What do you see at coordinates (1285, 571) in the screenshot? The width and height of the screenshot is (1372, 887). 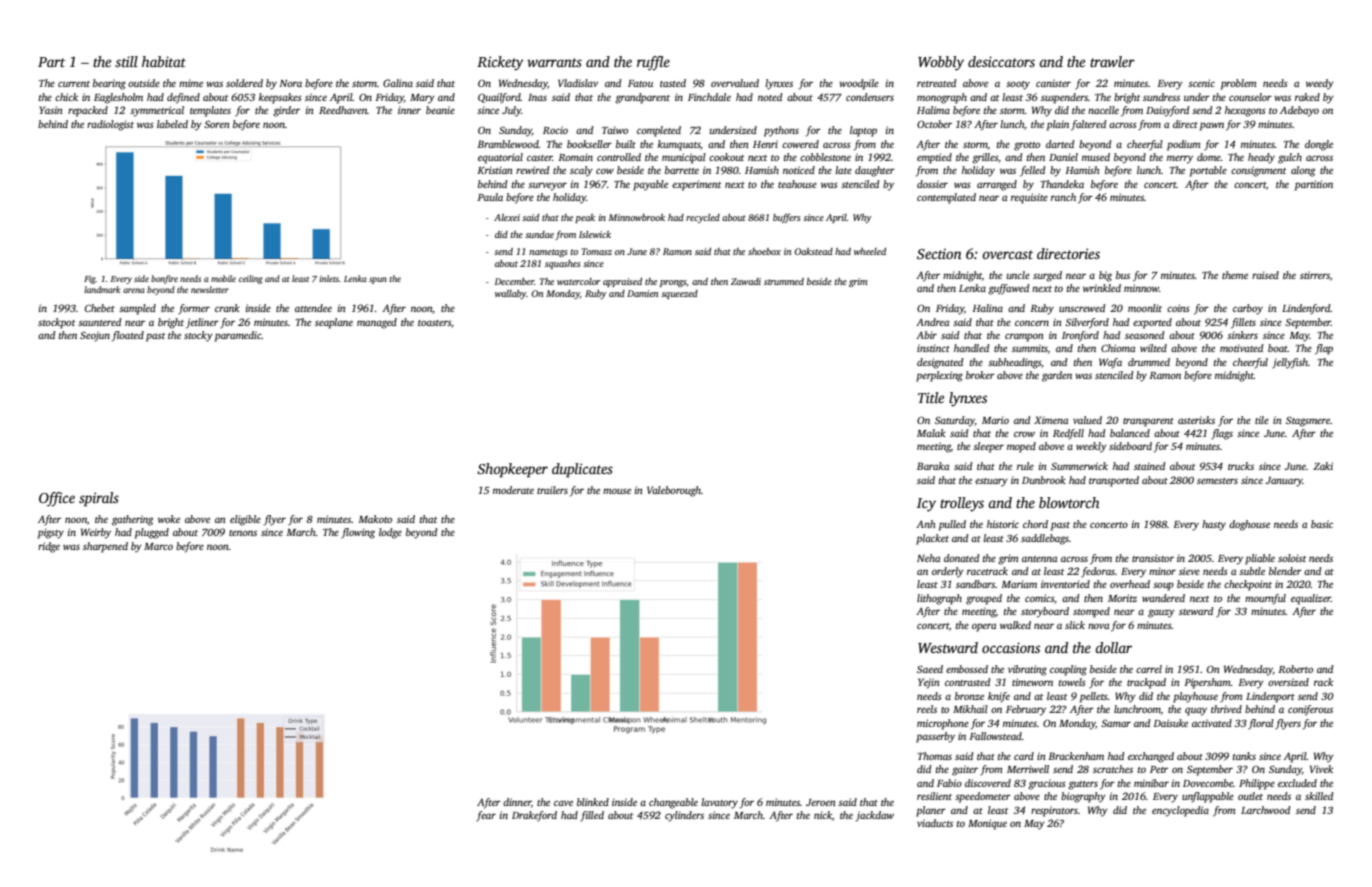 I see `blender` at bounding box center [1285, 571].
